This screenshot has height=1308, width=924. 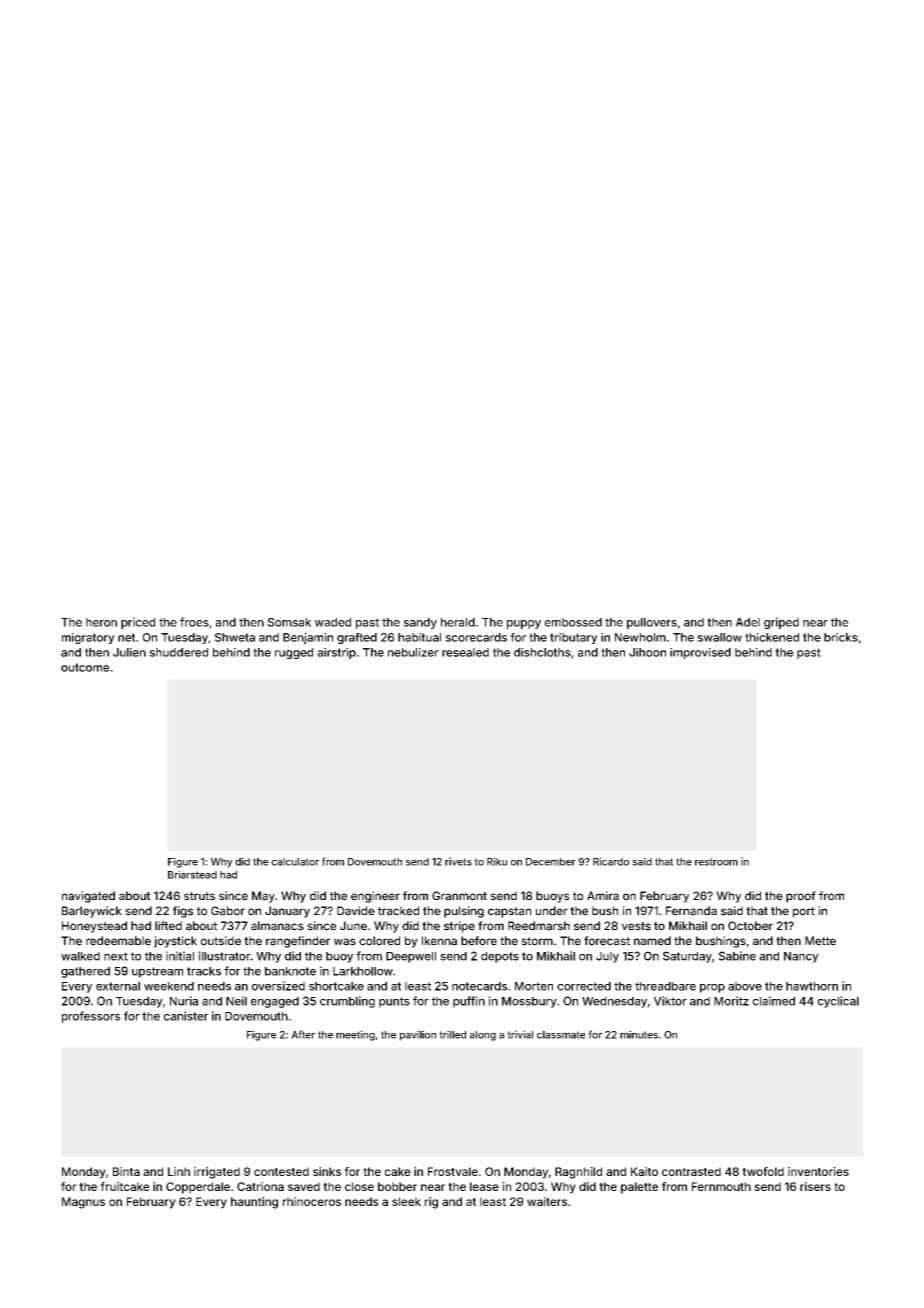 I want to click on habitual, so click(x=419, y=637).
